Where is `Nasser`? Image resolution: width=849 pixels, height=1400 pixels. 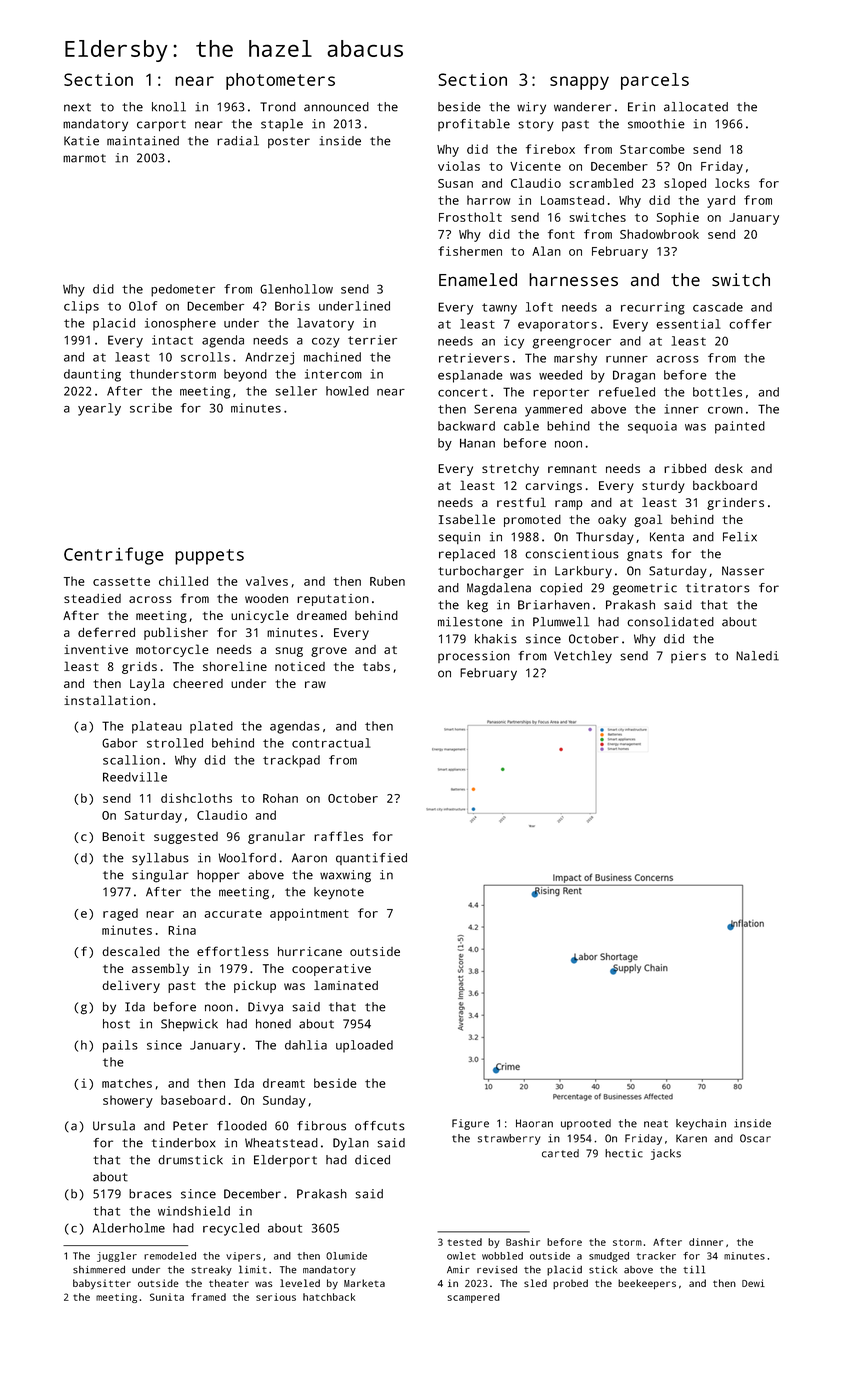 Nasser is located at coordinates (743, 571).
